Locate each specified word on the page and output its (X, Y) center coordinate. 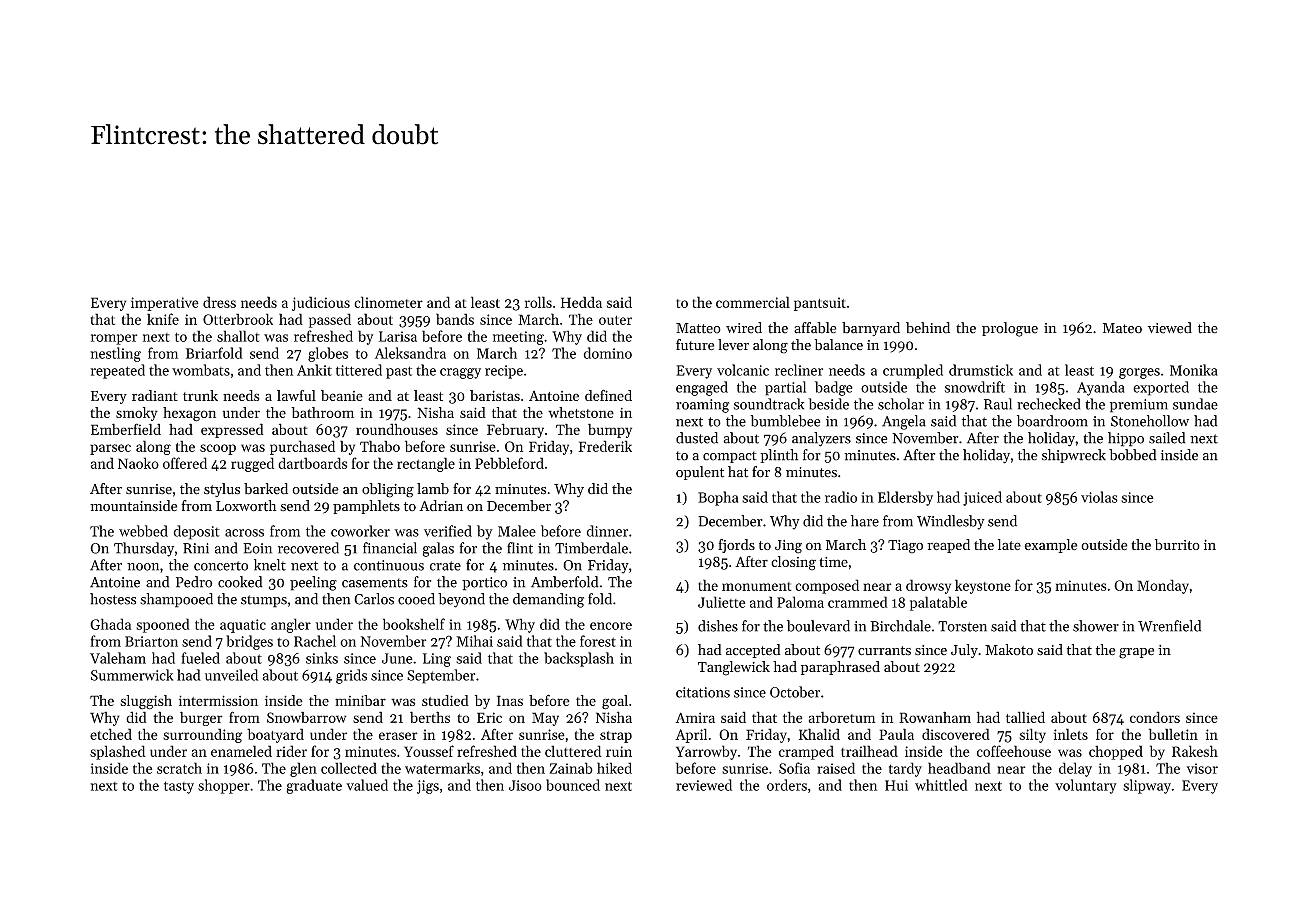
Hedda (581, 302)
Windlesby (951, 522)
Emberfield (126, 429)
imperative (165, 304)
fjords (736, 546)
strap (616, 737)
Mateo (1122, 328)
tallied (1025, 717)
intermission (218, 700)
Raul (998, 404)
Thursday (144, 549)
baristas (495, 395)
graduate (314, 786)
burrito (1177, 544)
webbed (143, 531)
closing (793, 563)
